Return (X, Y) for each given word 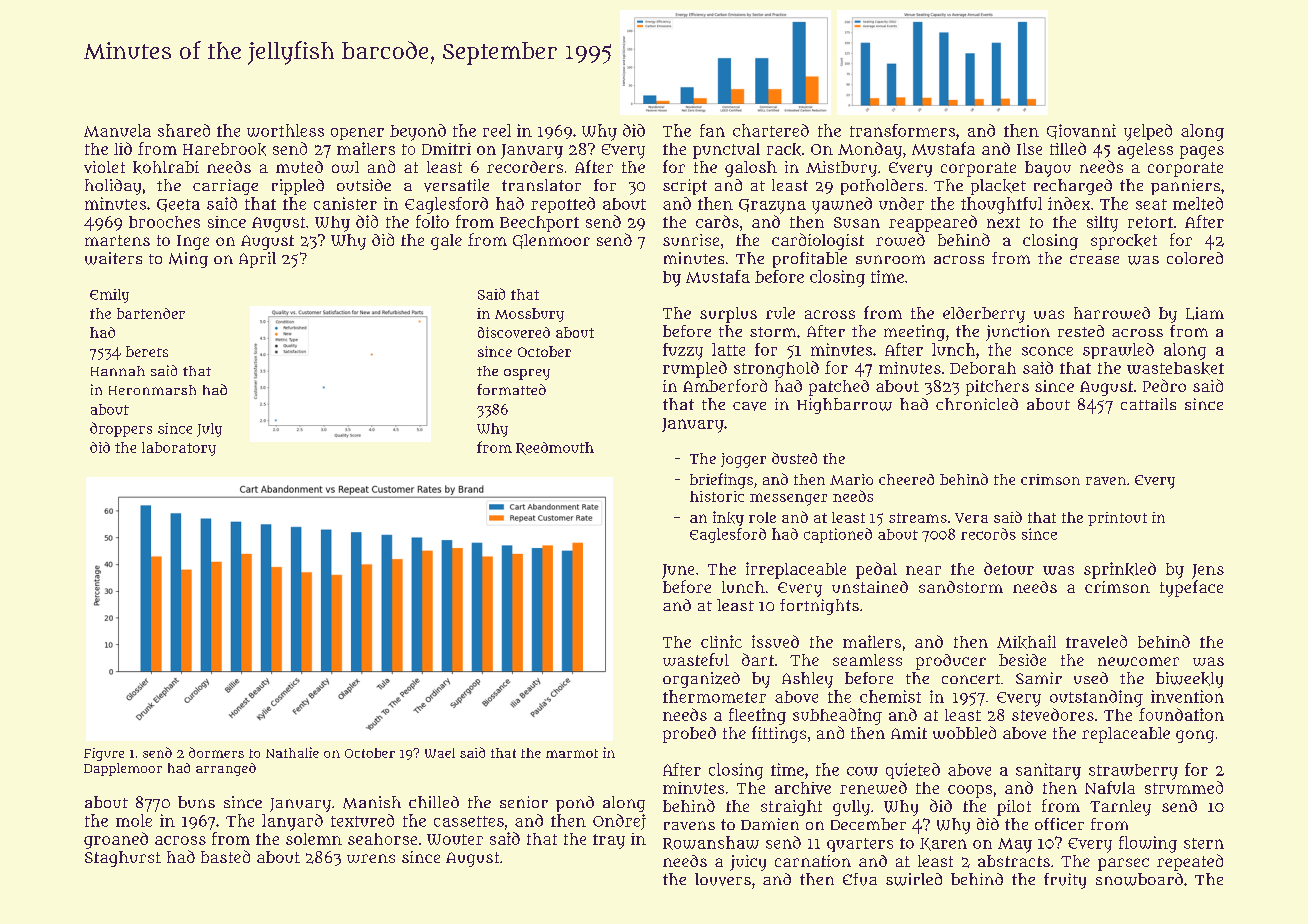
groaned (116, 840)
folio (432, 221)
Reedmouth (555, 448)
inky (728, 518)
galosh (751, 169)
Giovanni (1081, 131)
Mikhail (1026, 642)
